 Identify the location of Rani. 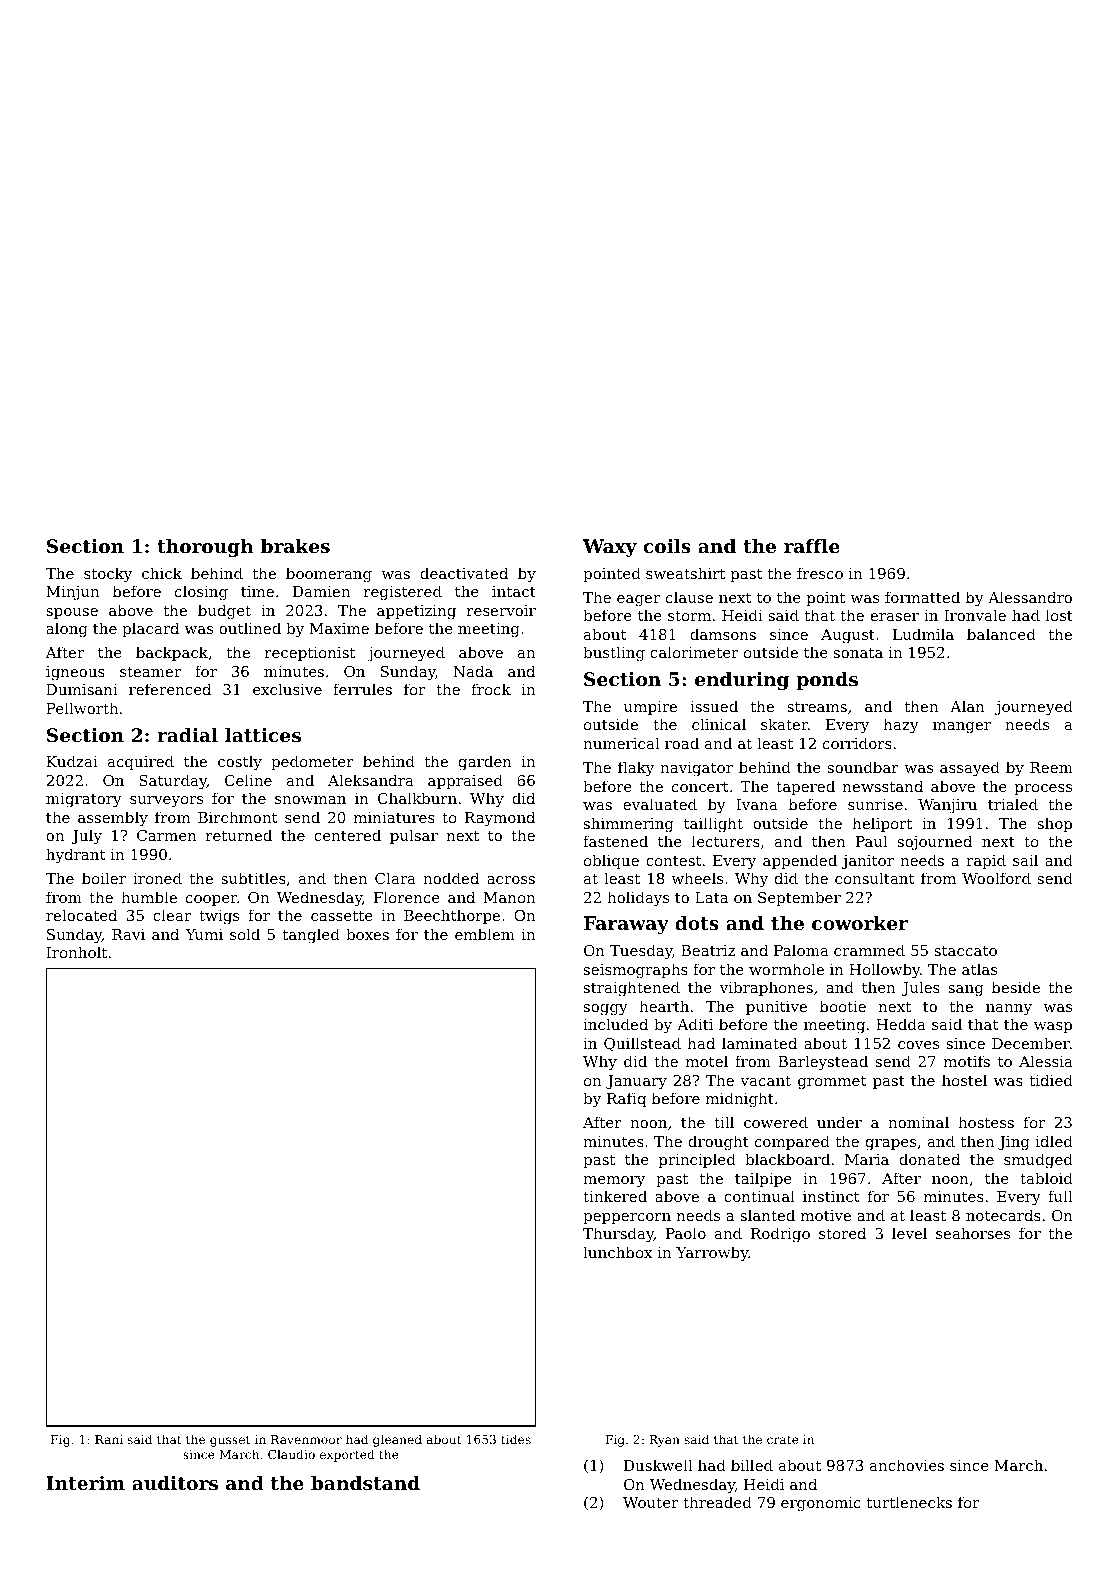
(109, 1439).
